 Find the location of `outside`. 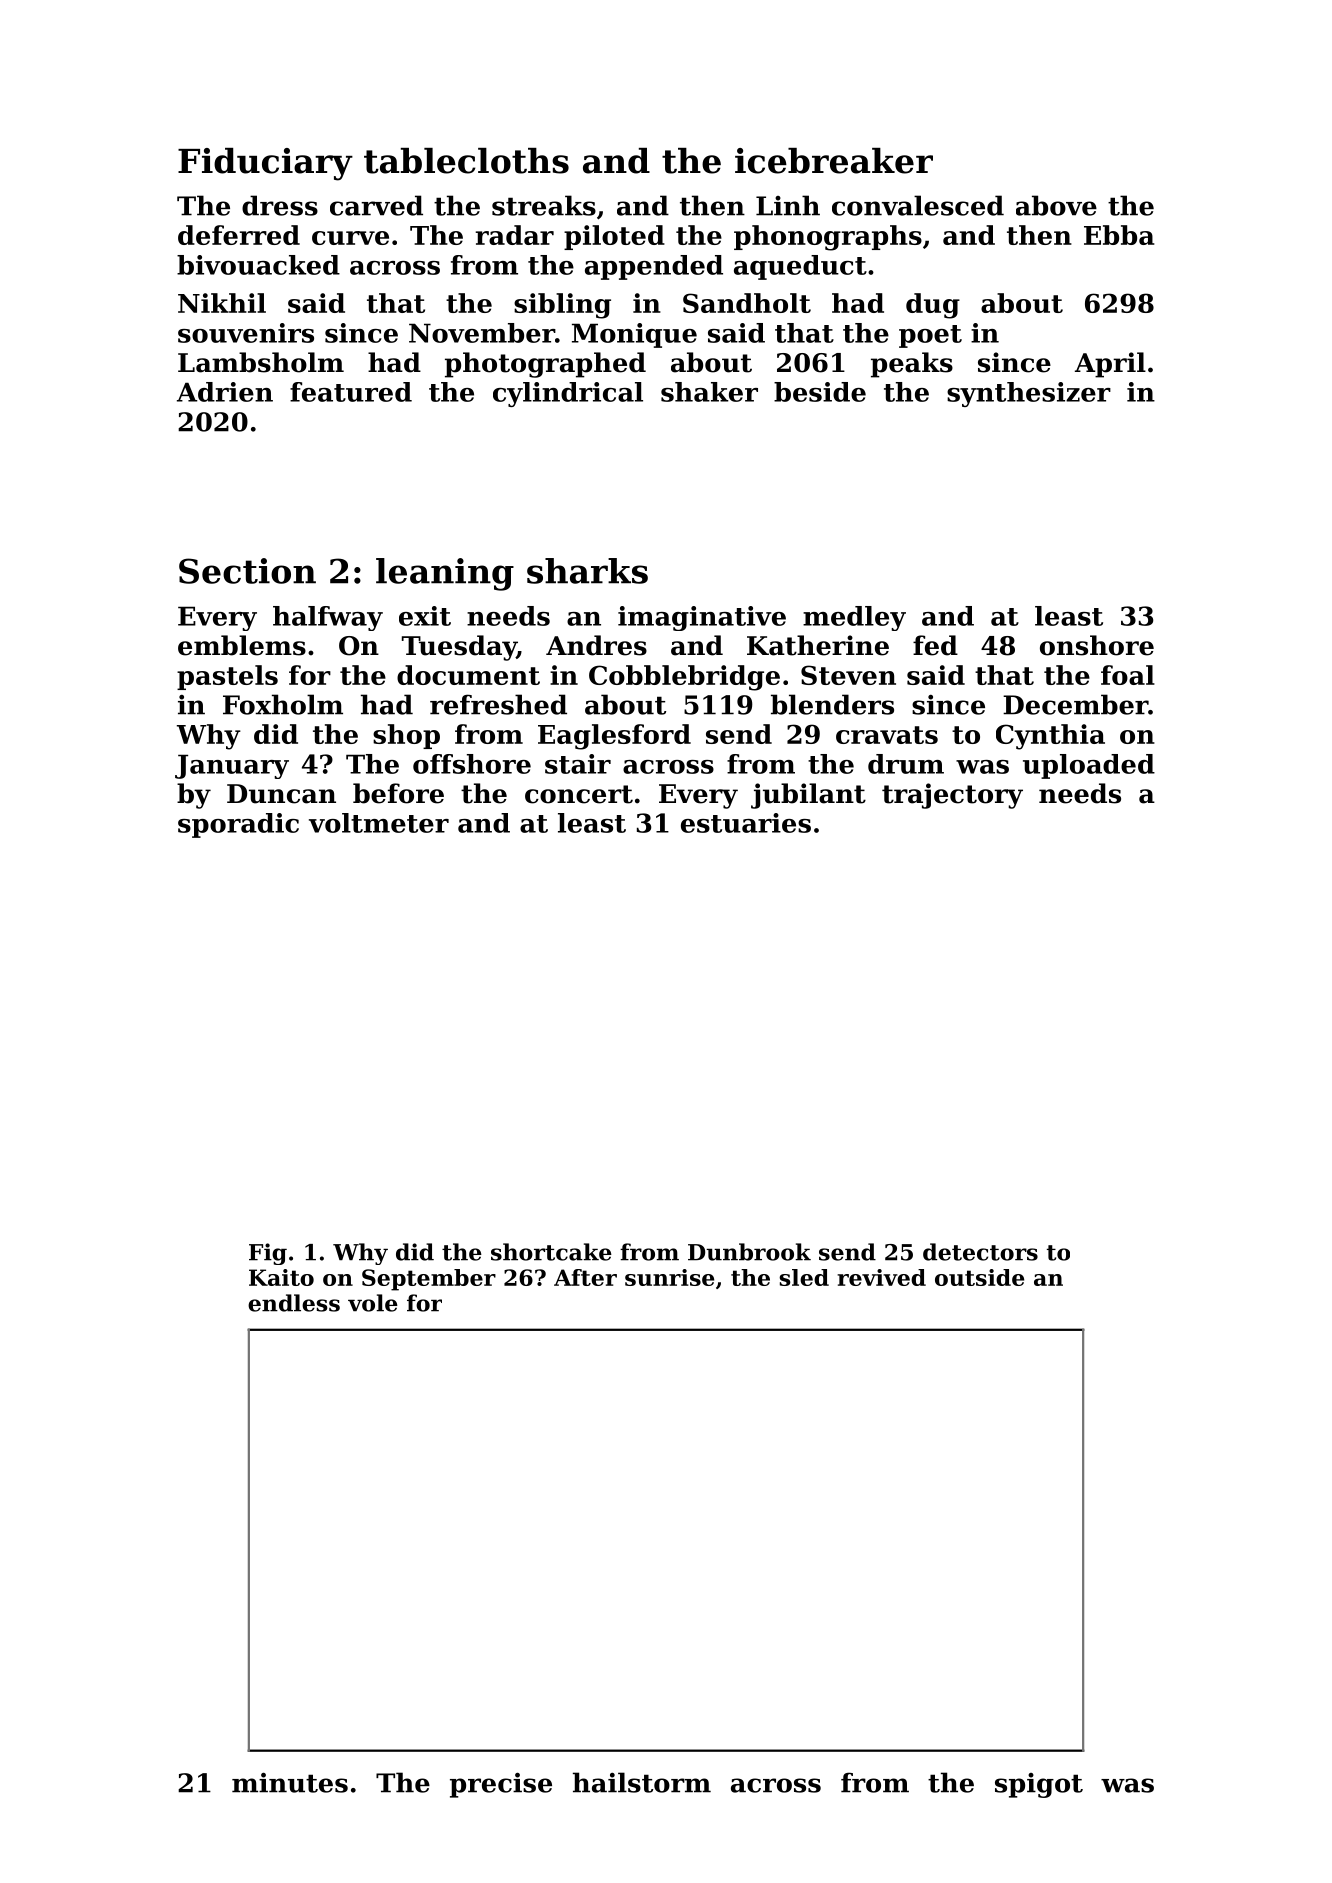

outside is located at coordinates (979, 1277).
